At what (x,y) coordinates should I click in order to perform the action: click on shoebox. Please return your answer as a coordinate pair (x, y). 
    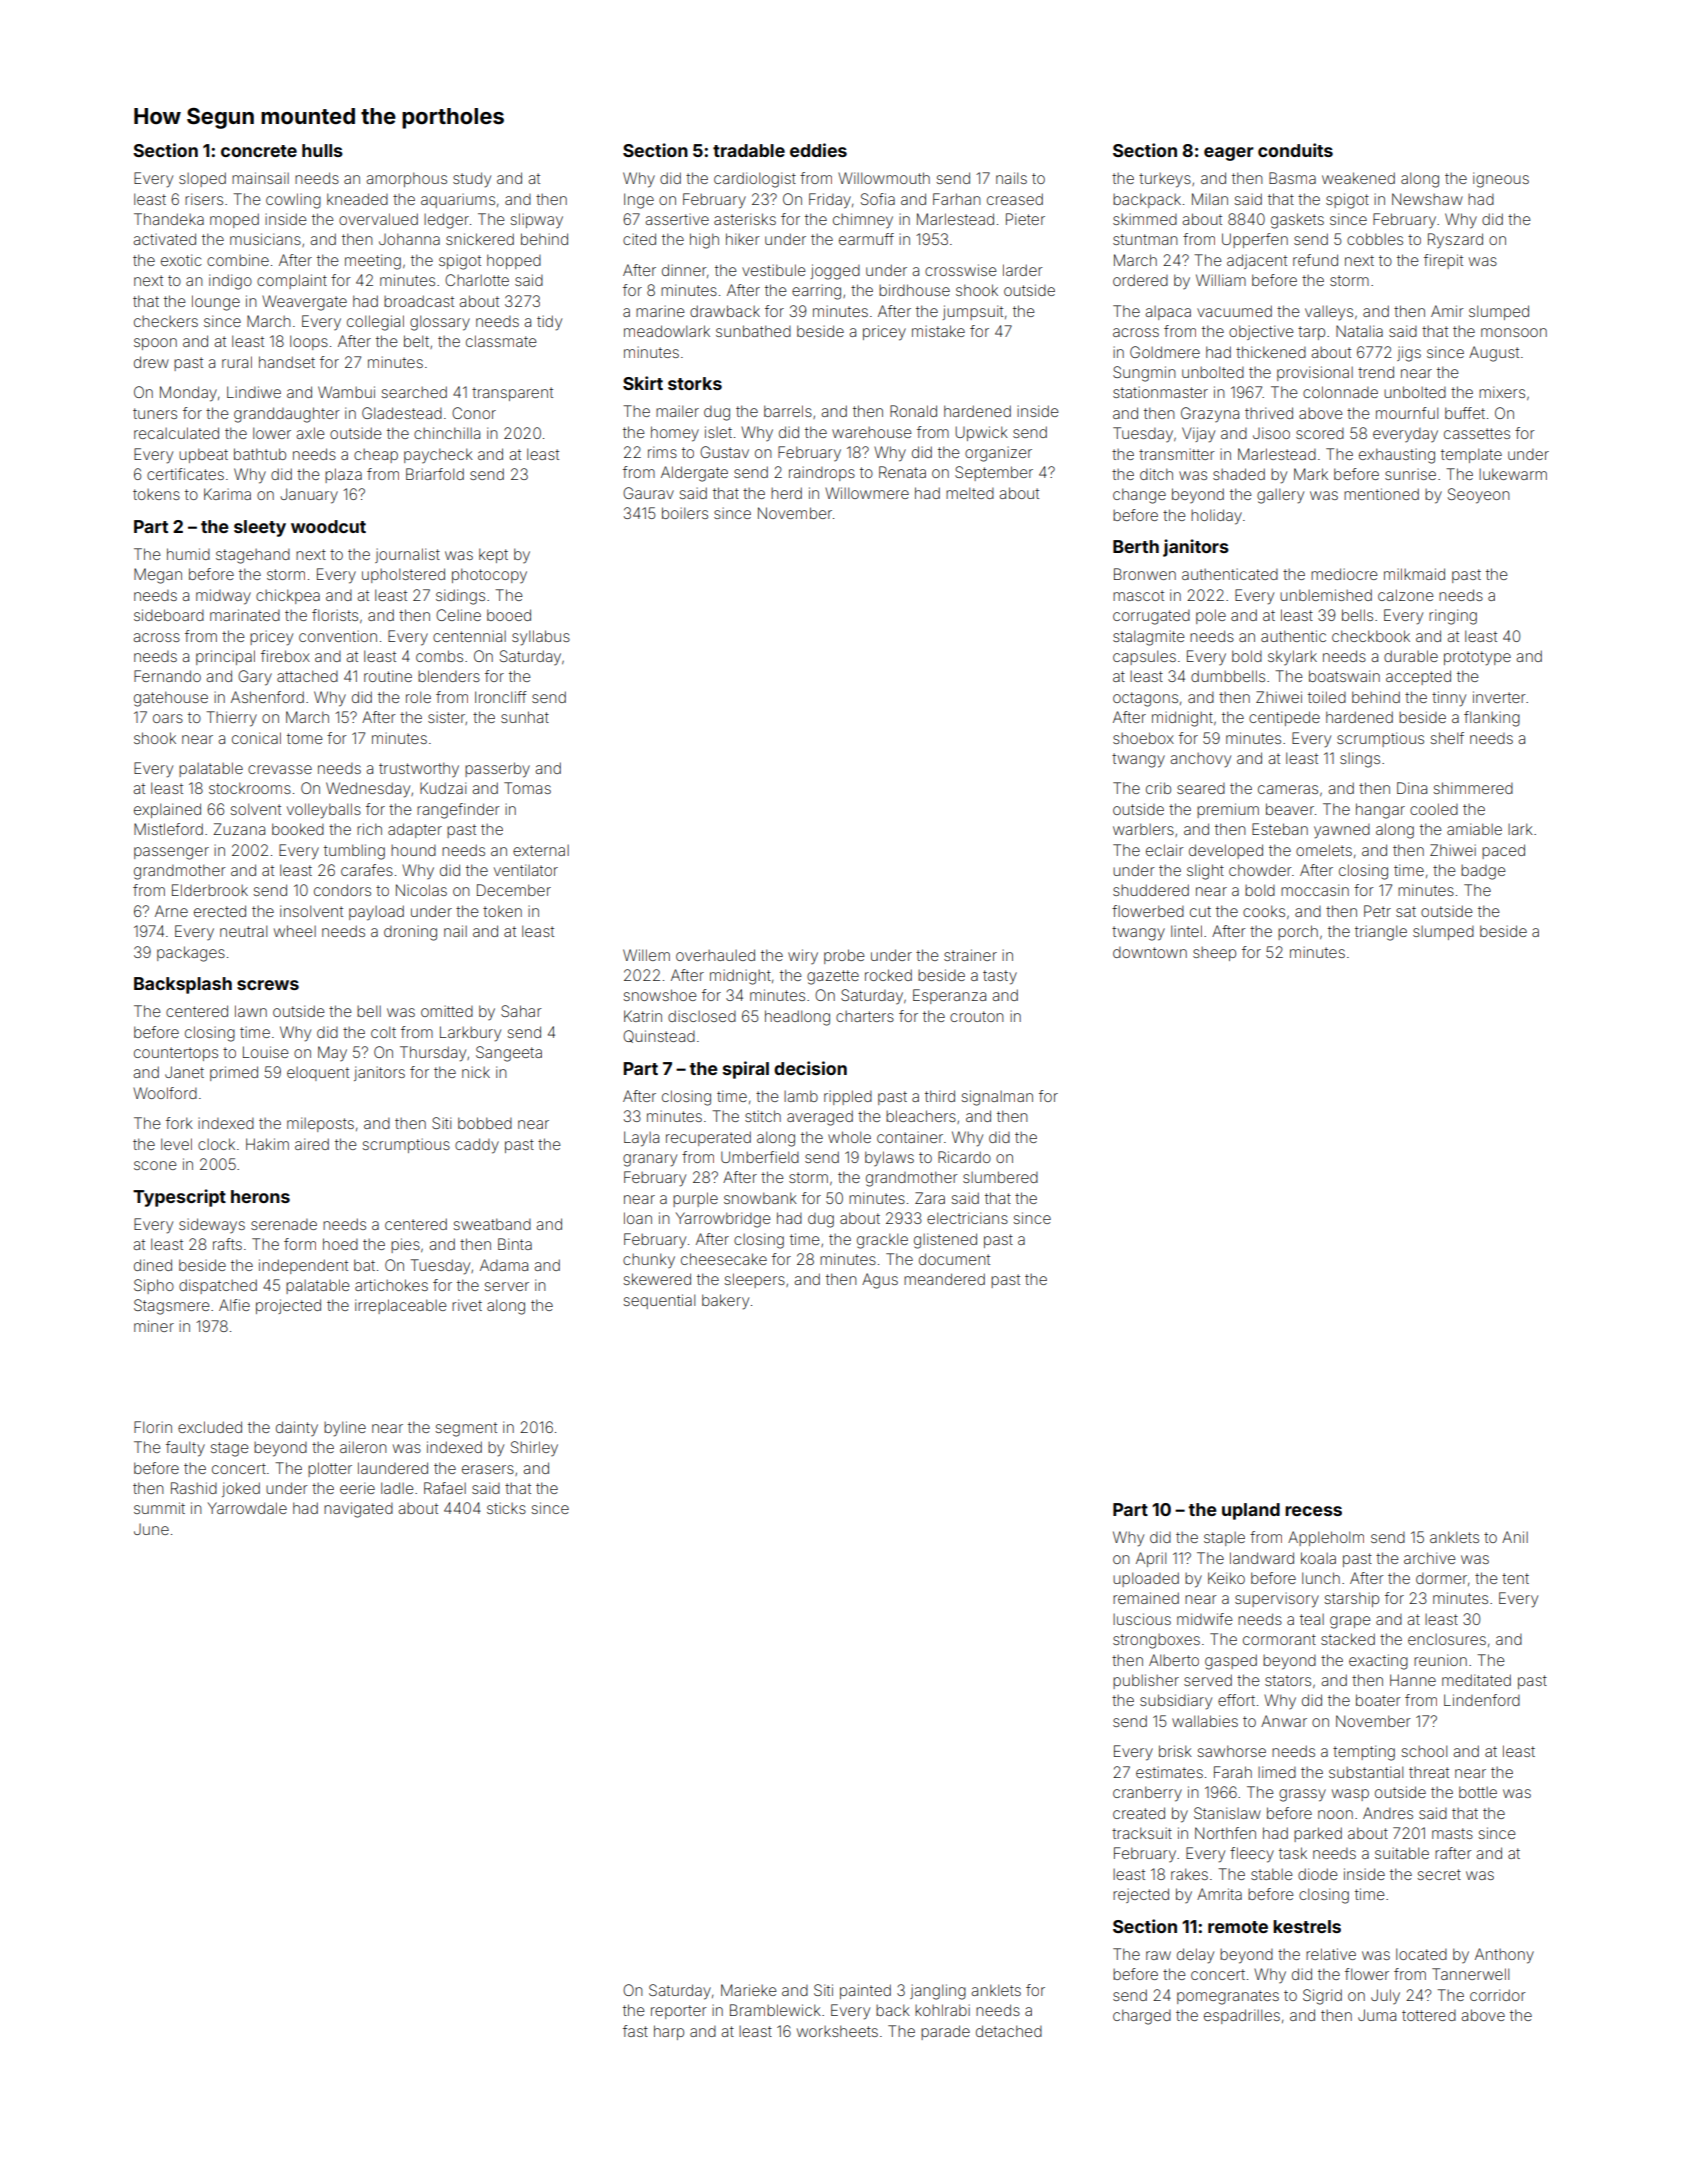
    Looking at the image, I should click on (1143, 738).
